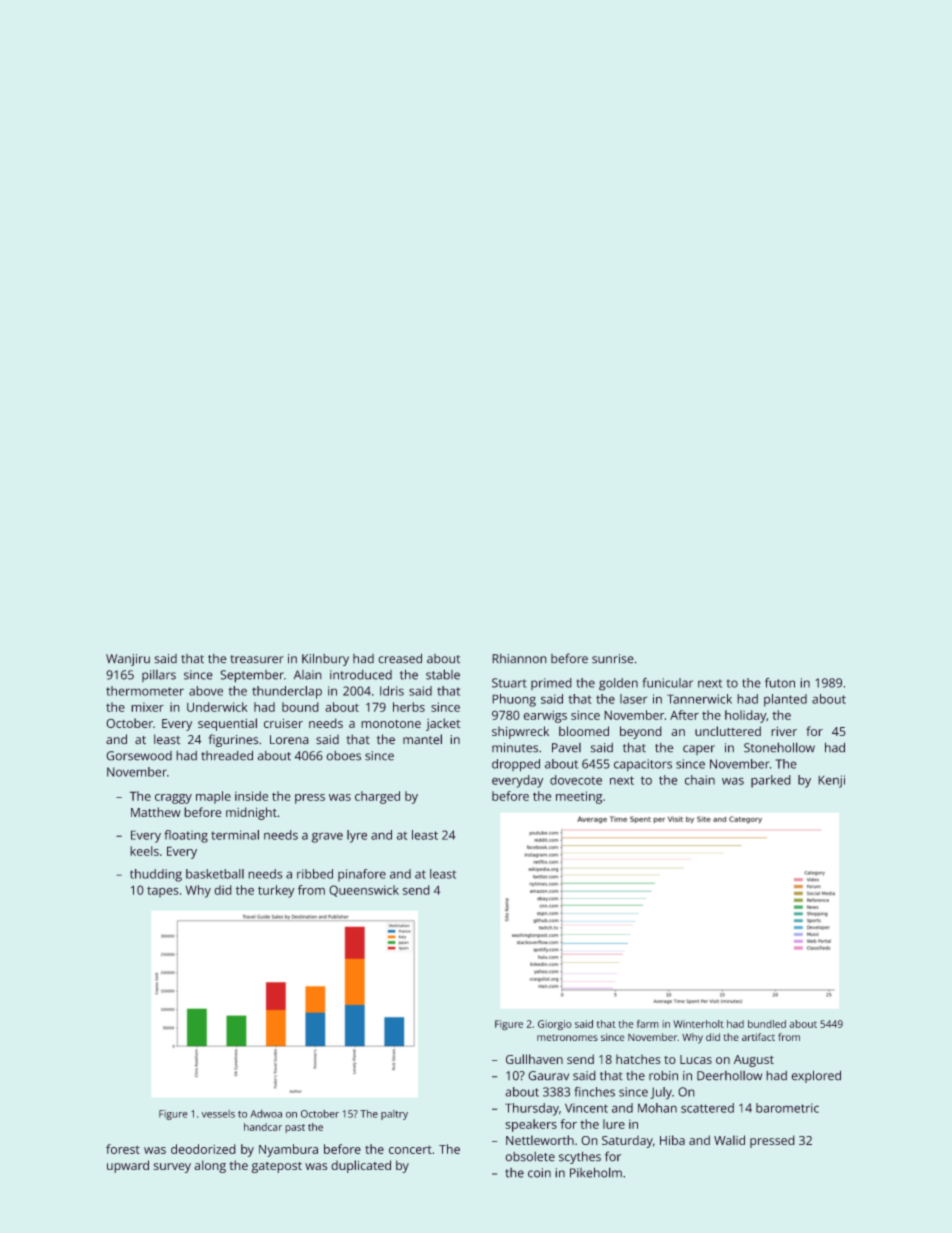 This screenshot has height=1233, width=952. I want to click on Tannerwick, so click(699, 699).
